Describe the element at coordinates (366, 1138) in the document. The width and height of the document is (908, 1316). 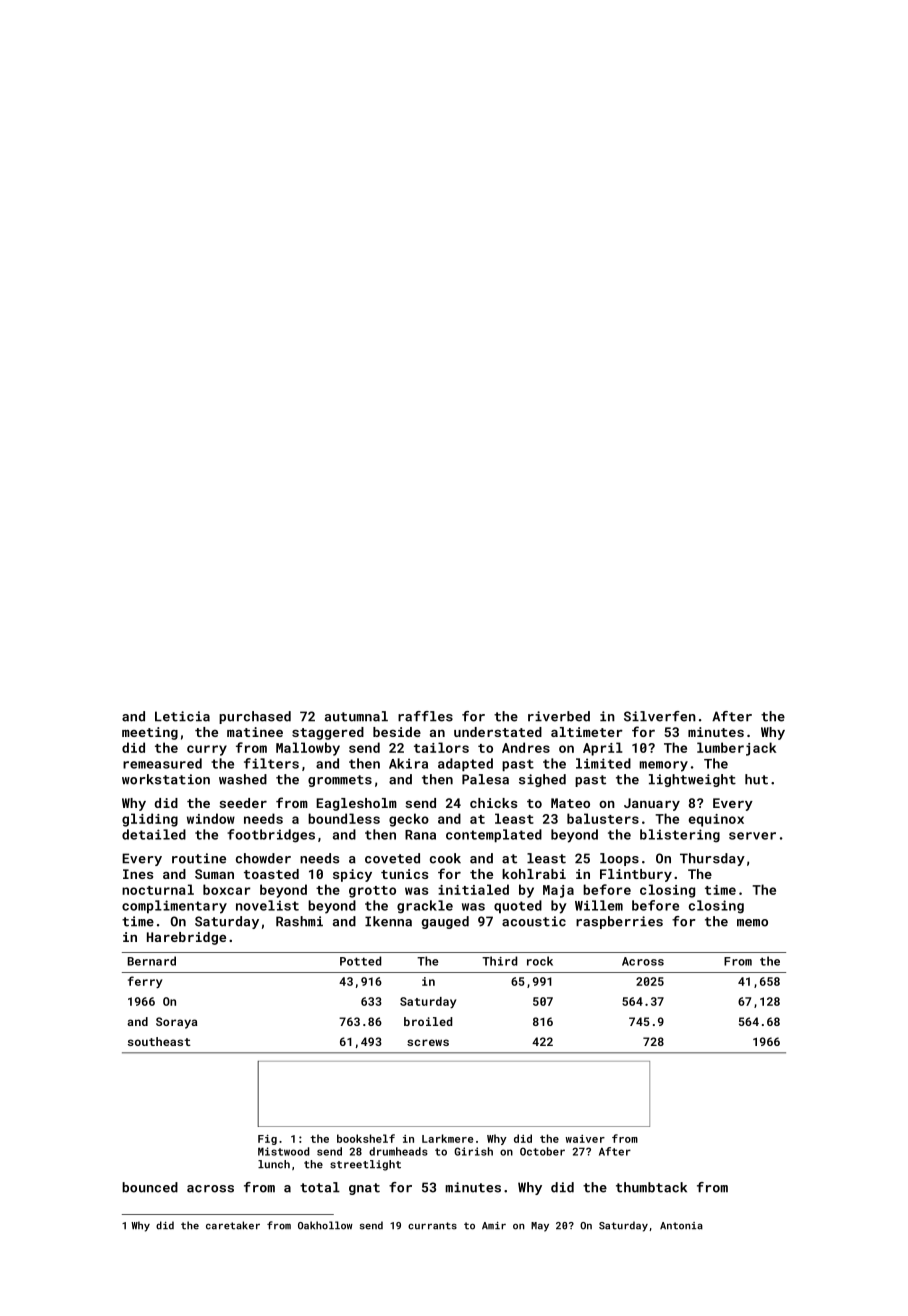
I see `bookshelf` at that location.
